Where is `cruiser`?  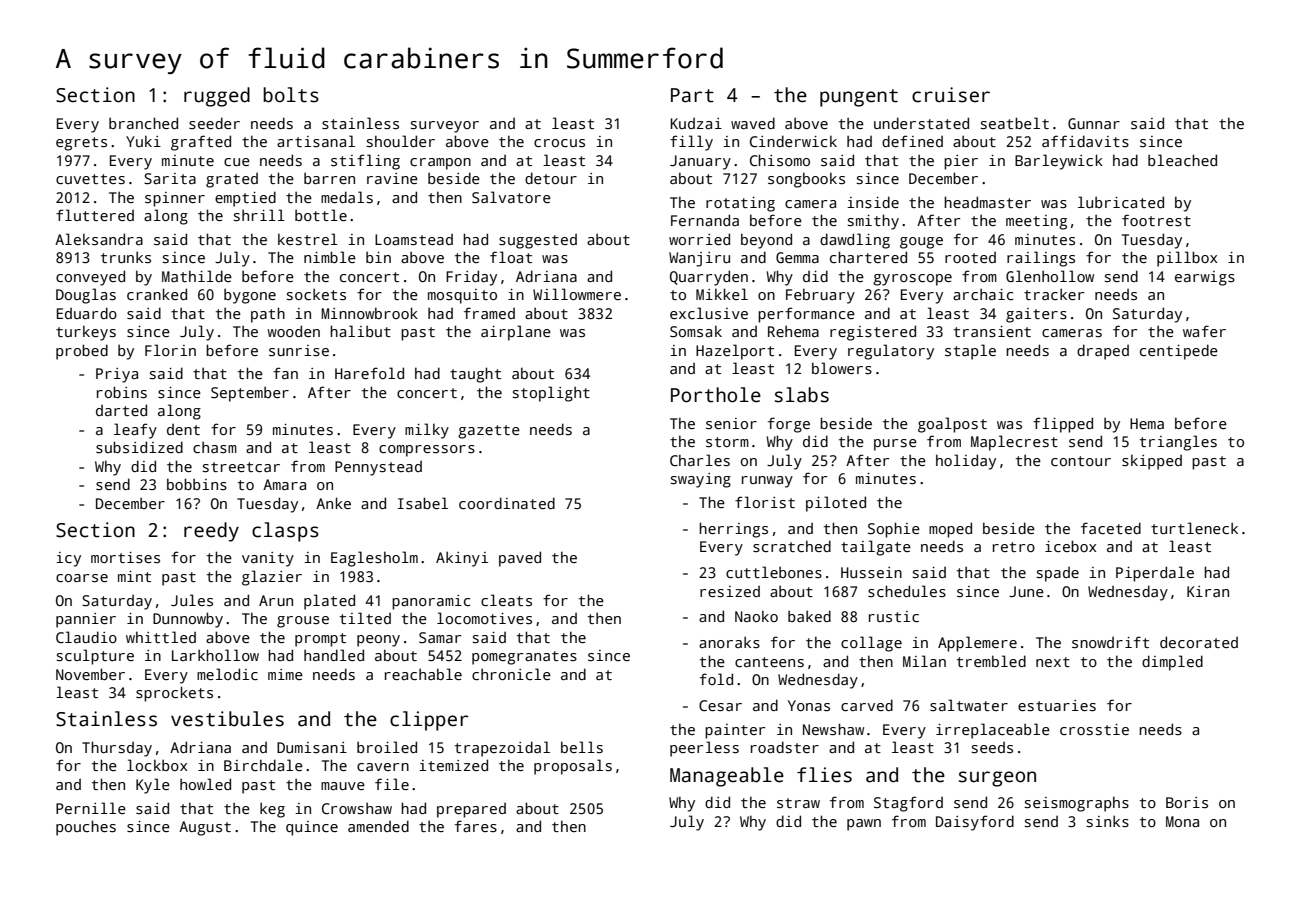 cruiser is located at coordinates (951, 95).
